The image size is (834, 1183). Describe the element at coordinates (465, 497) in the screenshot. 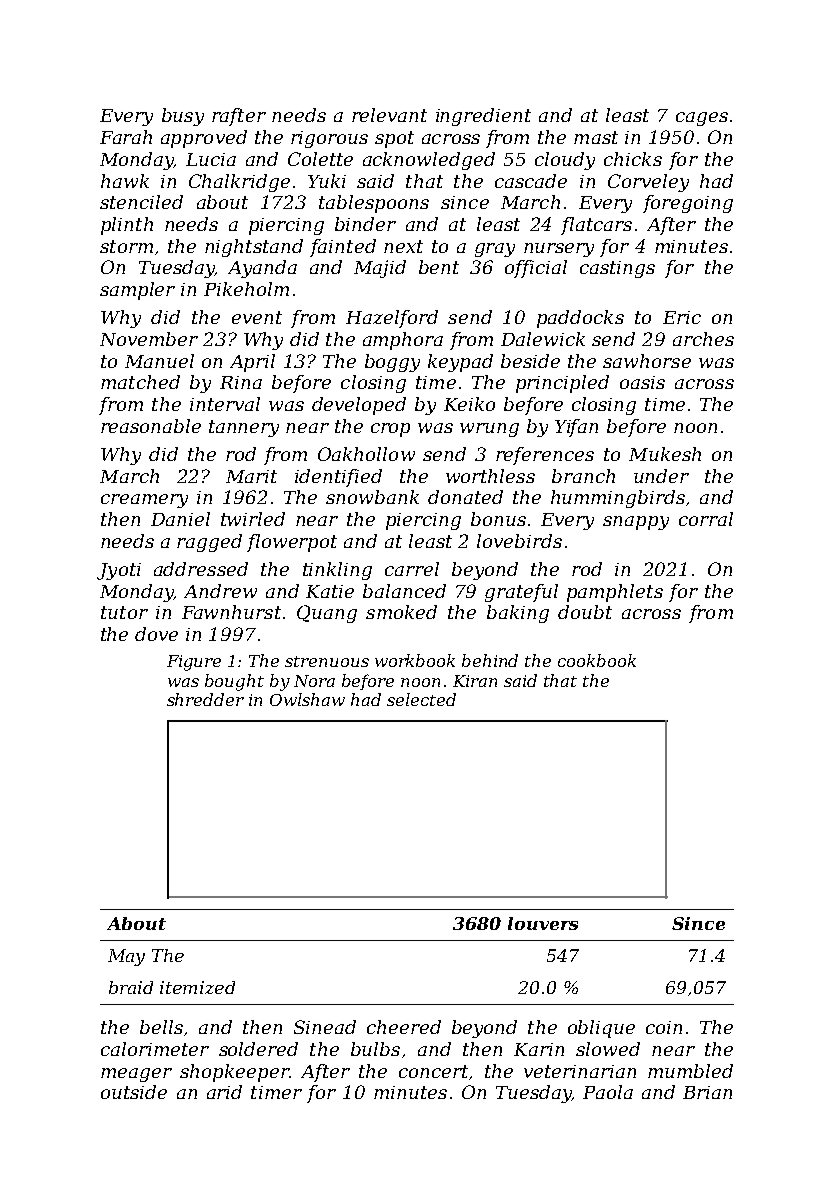

I see `donated` at that location.
